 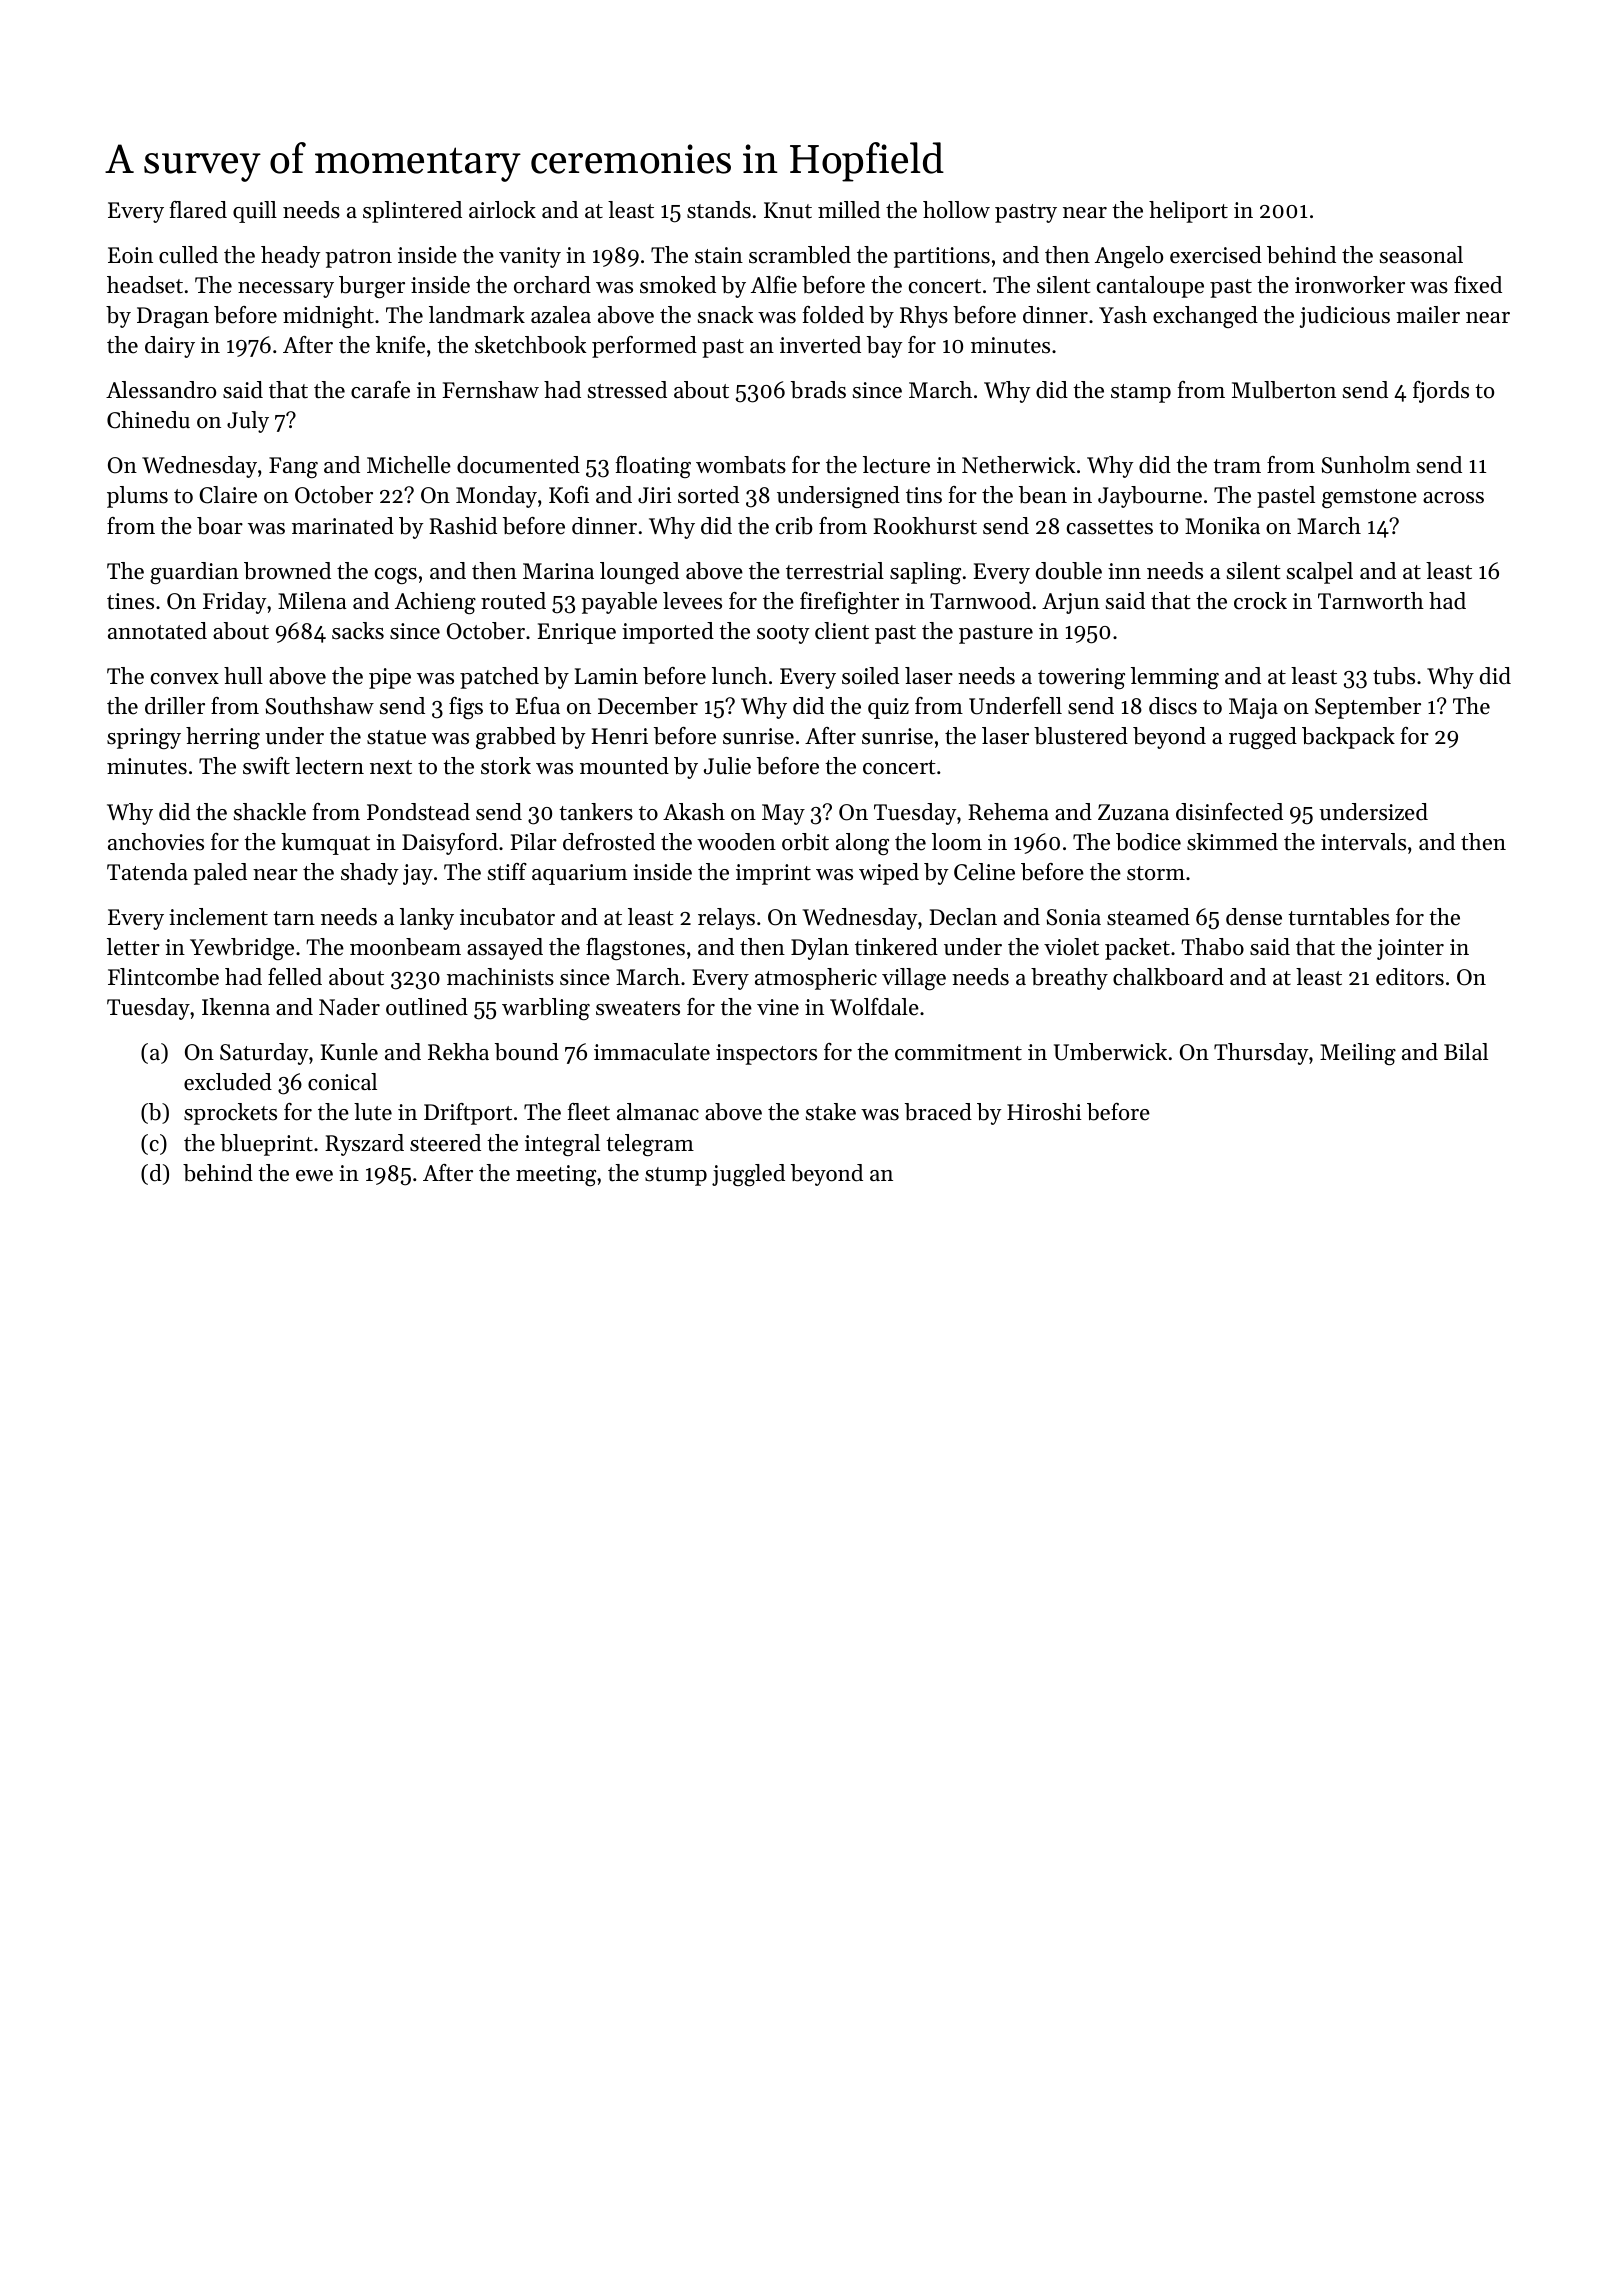 What do you see at coordinates (783, 634) in the screenshot?
I see `sooty` at bounding box center [783, 634].
